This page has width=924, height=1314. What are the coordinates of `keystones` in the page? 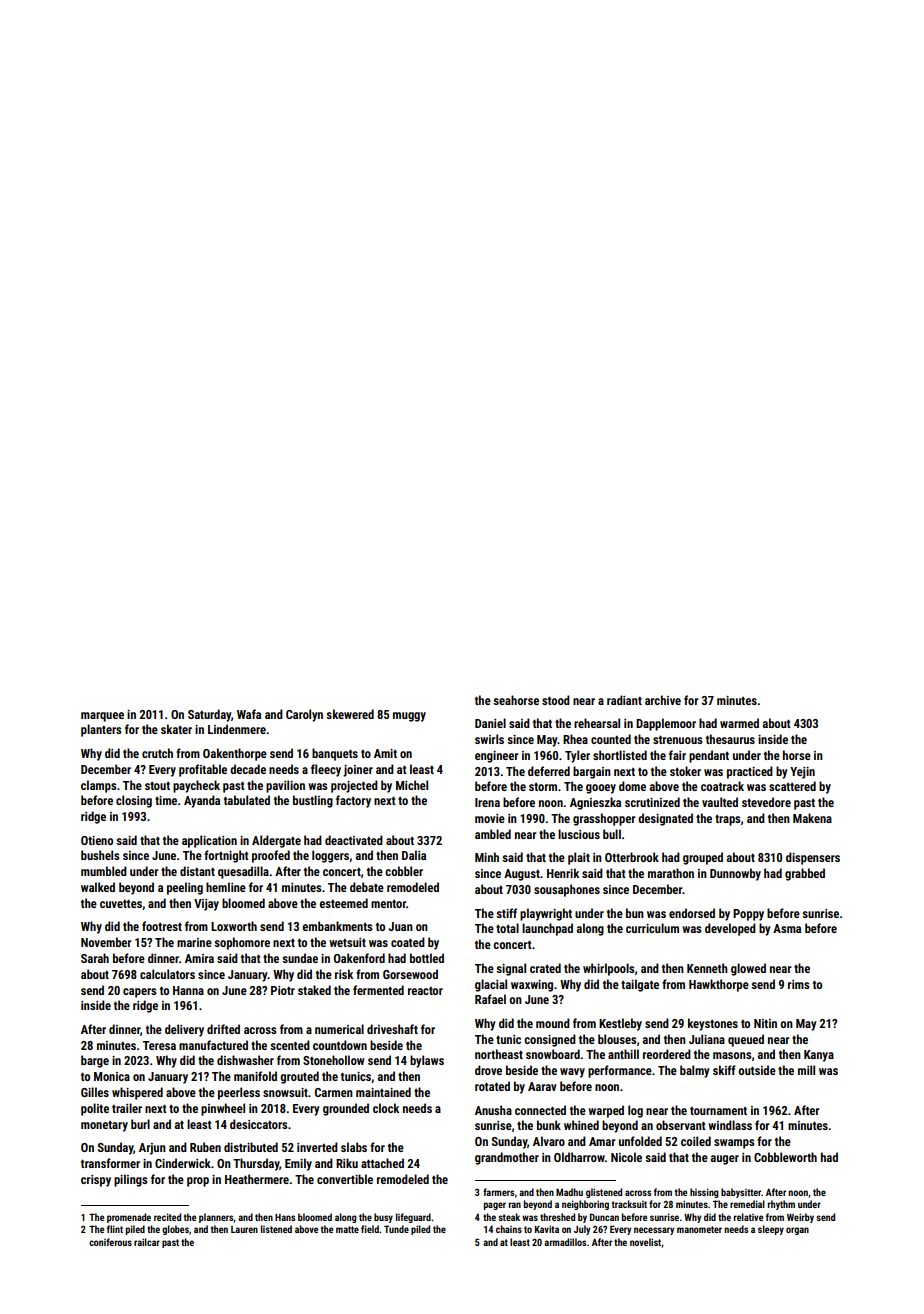 It's located at (713, 1024).
